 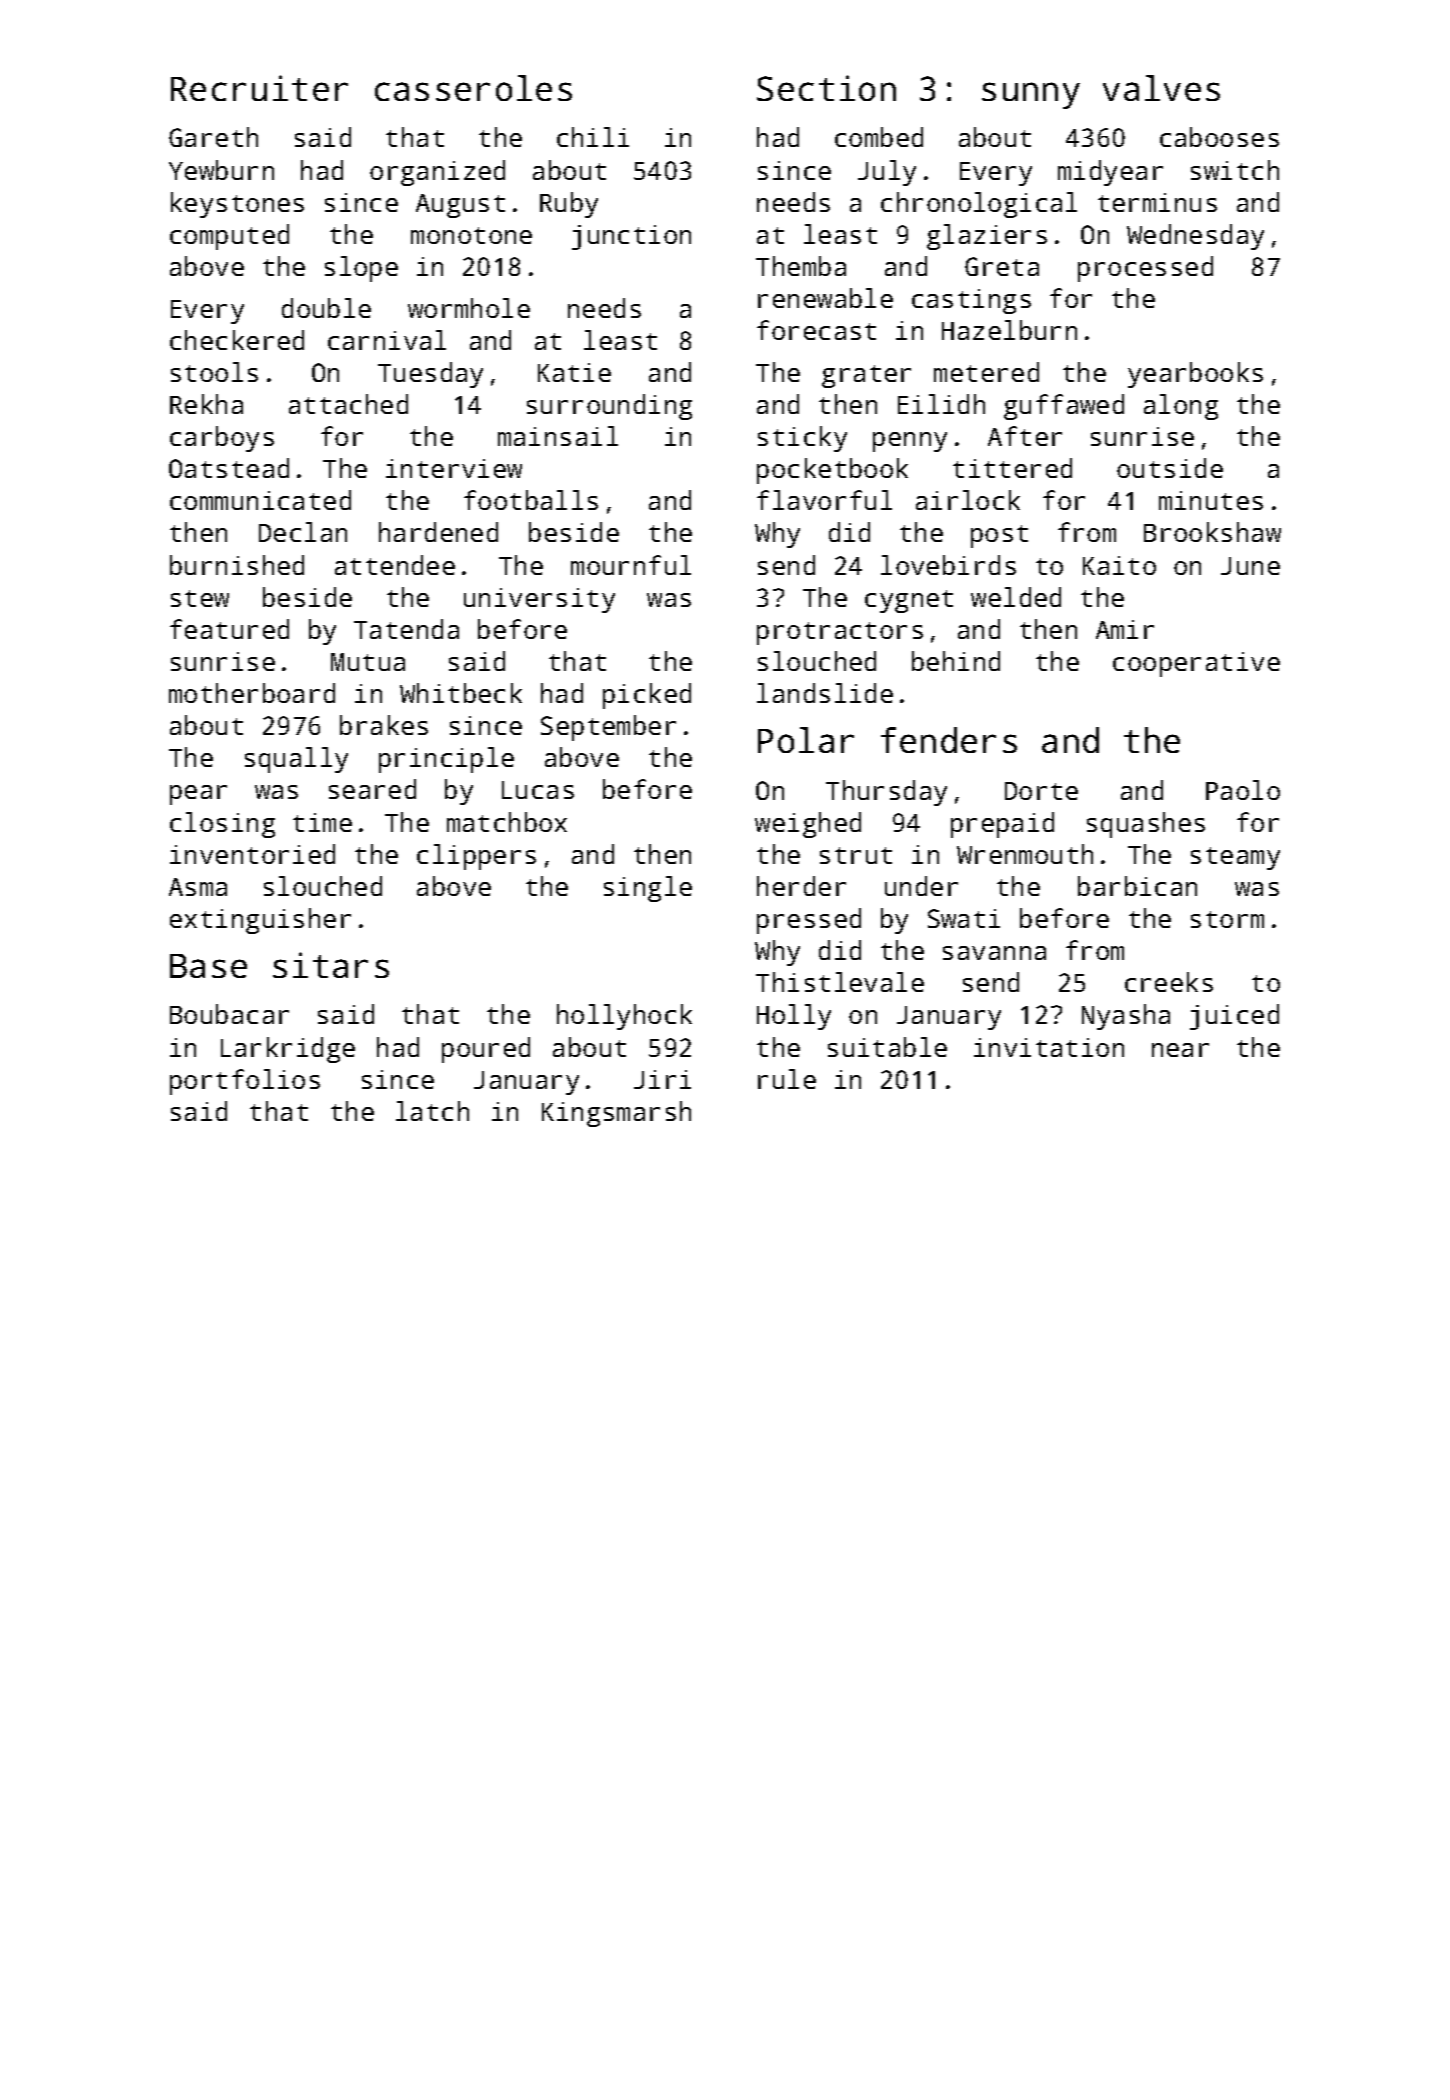 I want to click on metered, so click(x=986, y=372).
